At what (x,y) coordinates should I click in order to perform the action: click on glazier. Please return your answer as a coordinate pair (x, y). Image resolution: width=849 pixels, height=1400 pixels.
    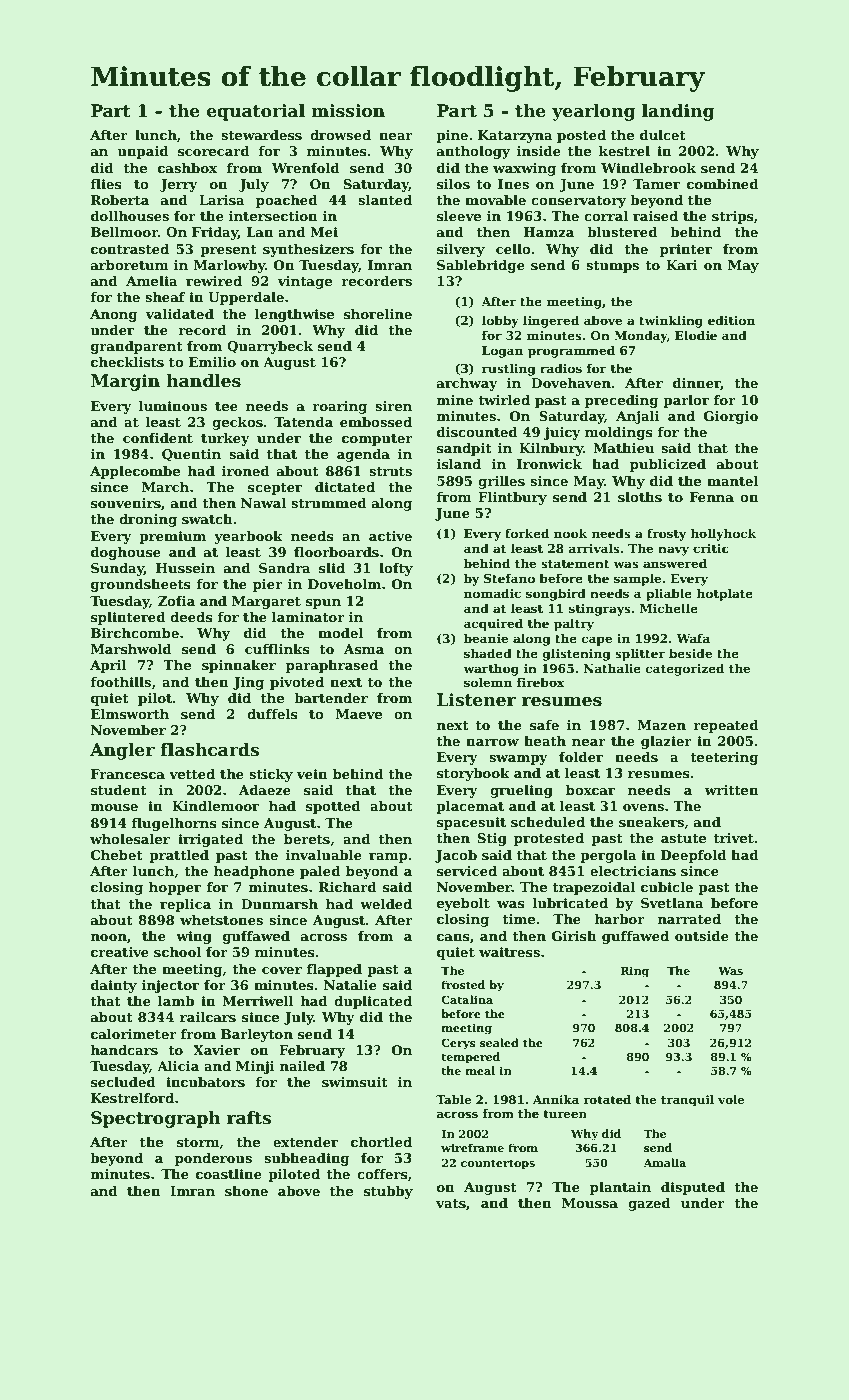
    Looking at the image, I should click on (666, 742).
